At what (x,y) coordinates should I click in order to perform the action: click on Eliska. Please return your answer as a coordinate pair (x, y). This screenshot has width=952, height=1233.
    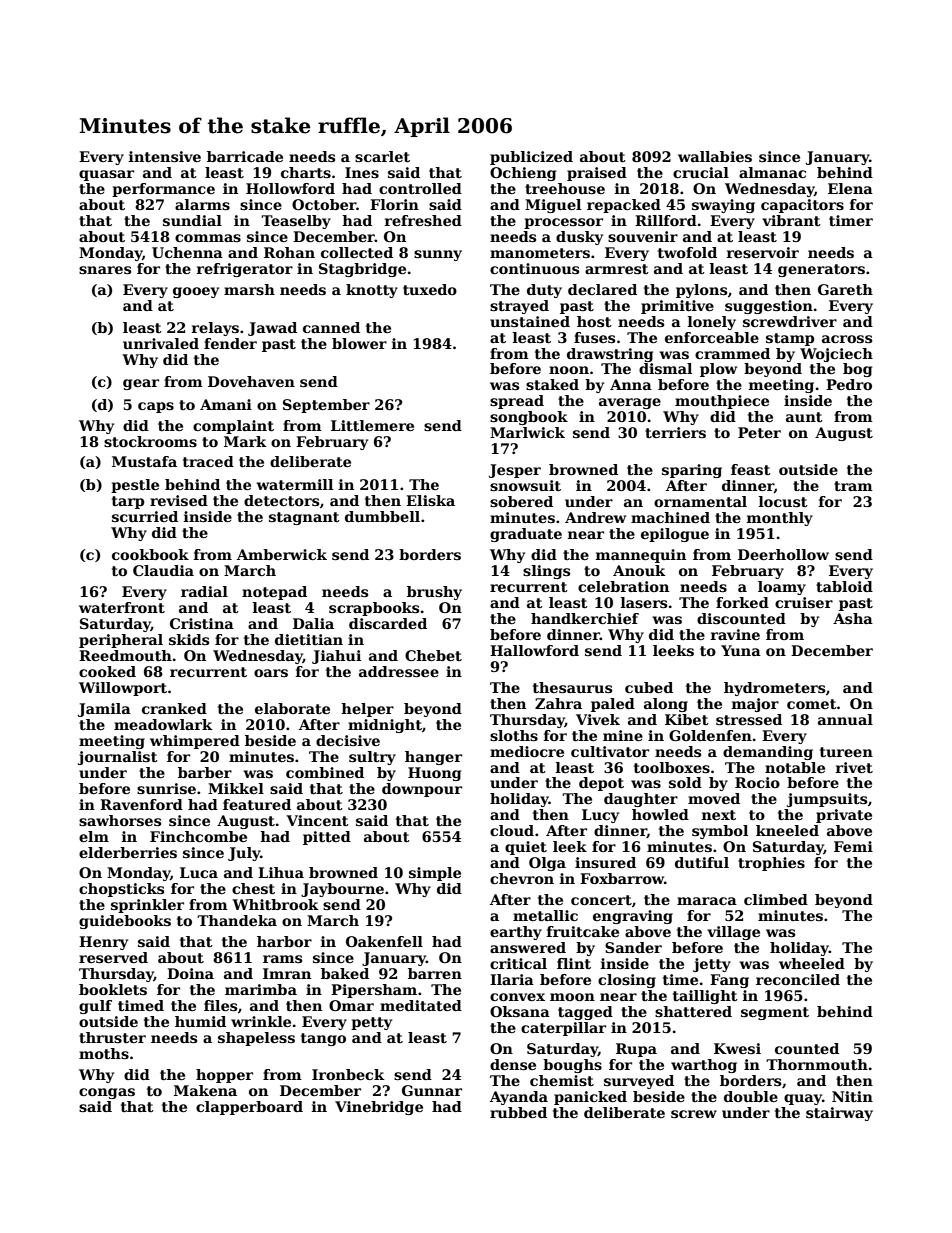
    Looking at the image, I should click on (430, 500).
